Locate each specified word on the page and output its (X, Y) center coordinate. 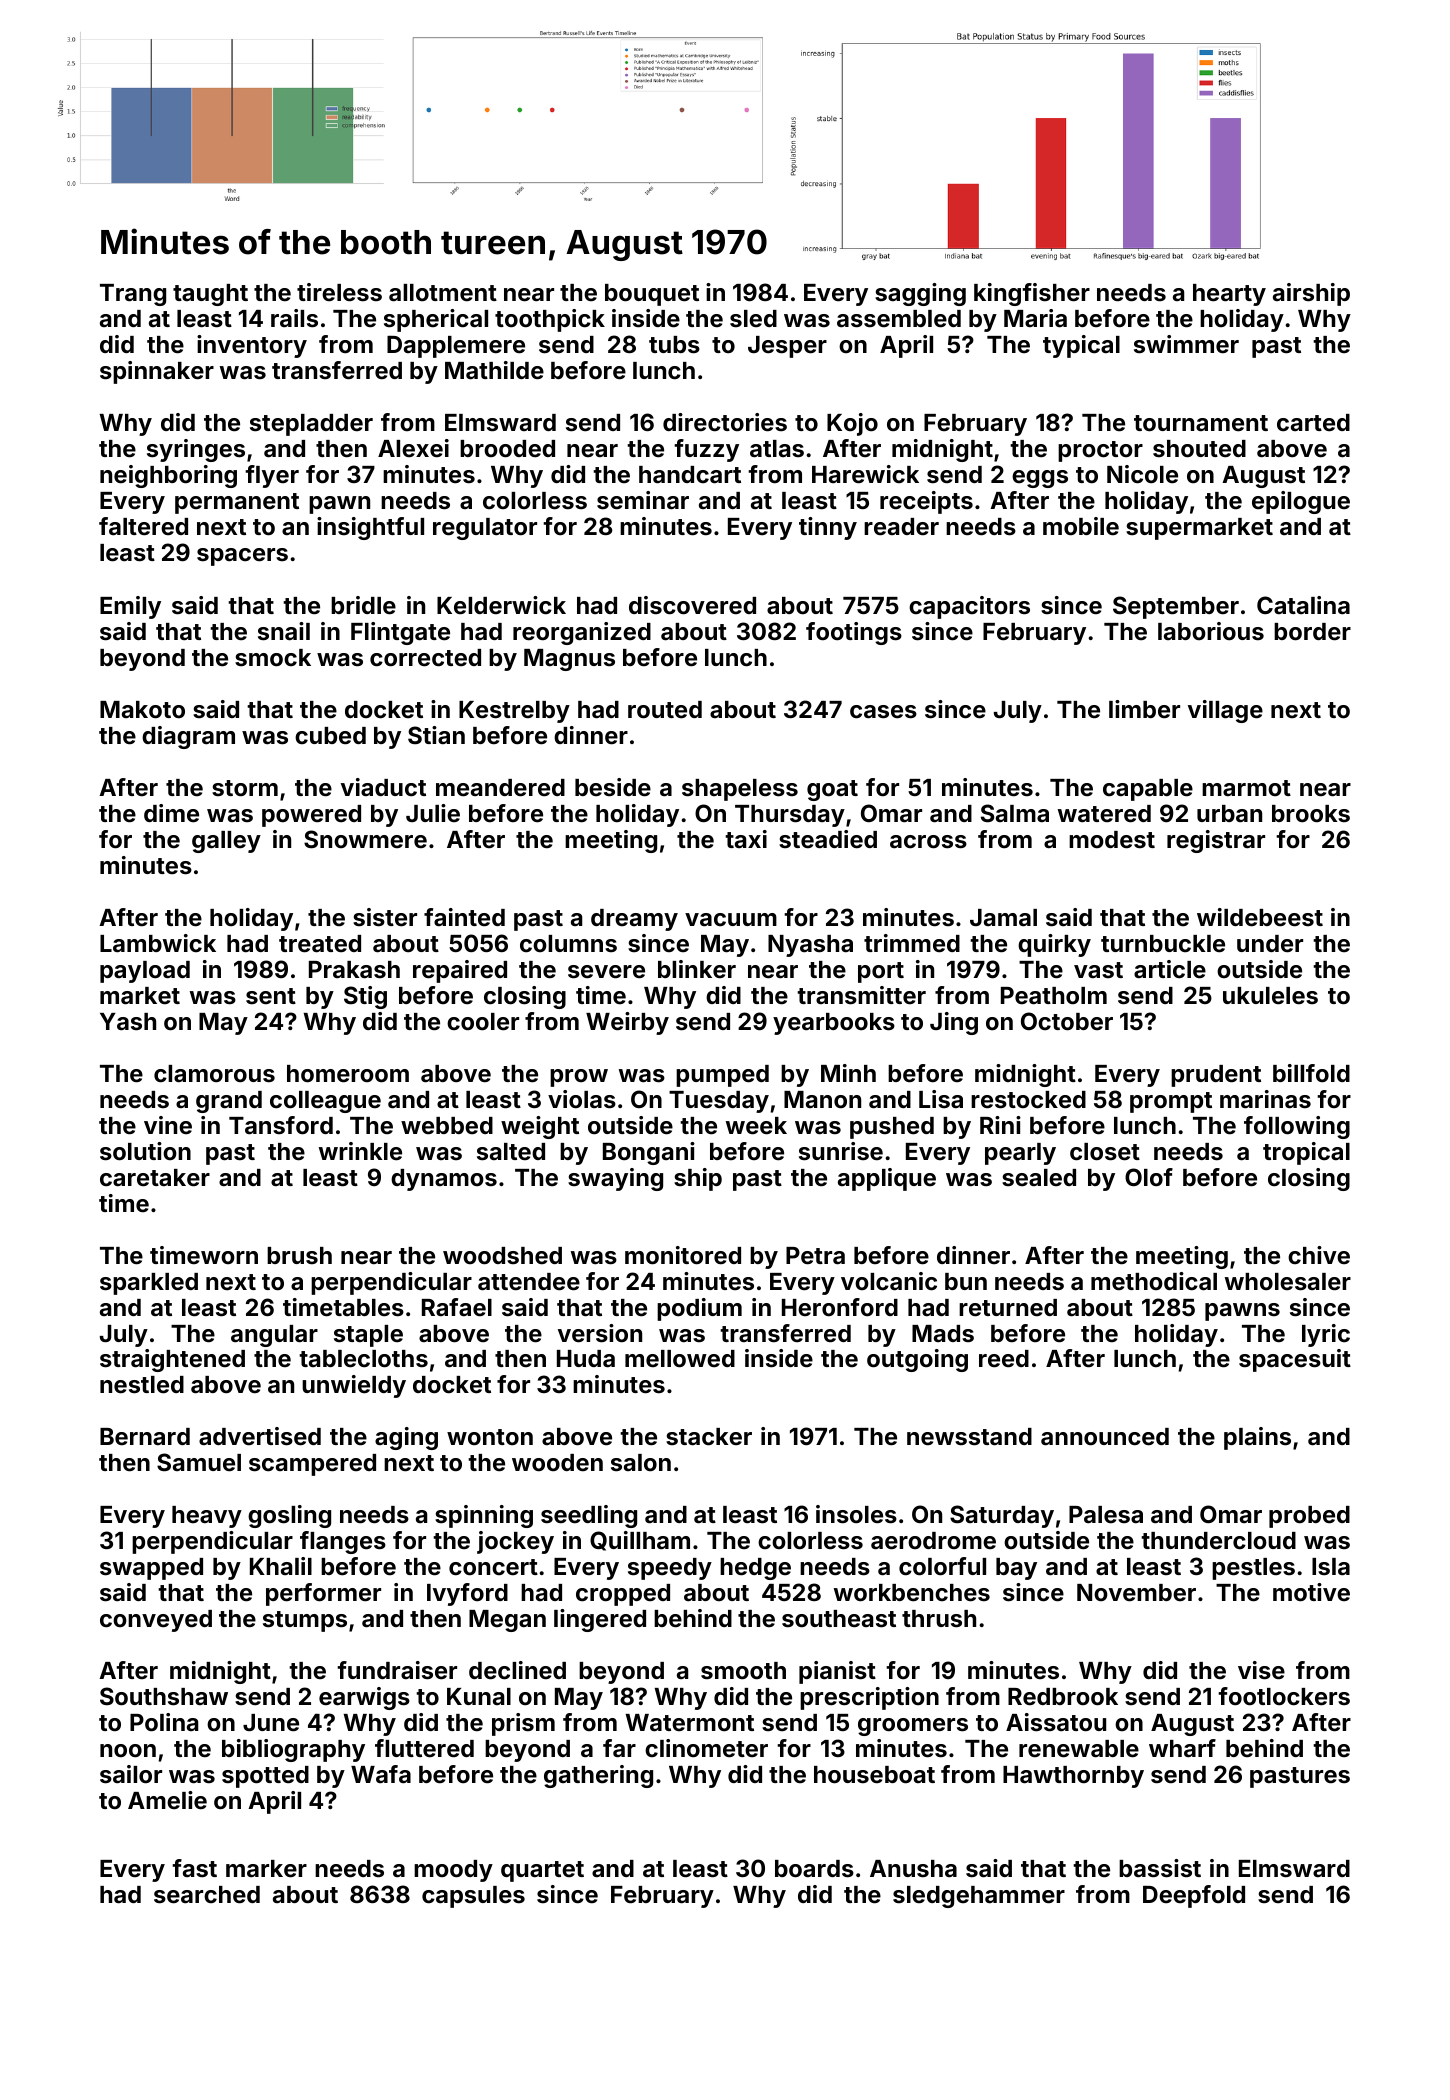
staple (368, 1336)
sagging (920, 294)
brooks (1311, 814)
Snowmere (365, 839)
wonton (490, 1437)
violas (582, 1099)
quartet (542, 1871)
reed (1004, 1359)
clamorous (214, 1074)
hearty (1229, 295)
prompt (1171, 1102)
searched (207, 1895)
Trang (133, 295)
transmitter (861, 995)
